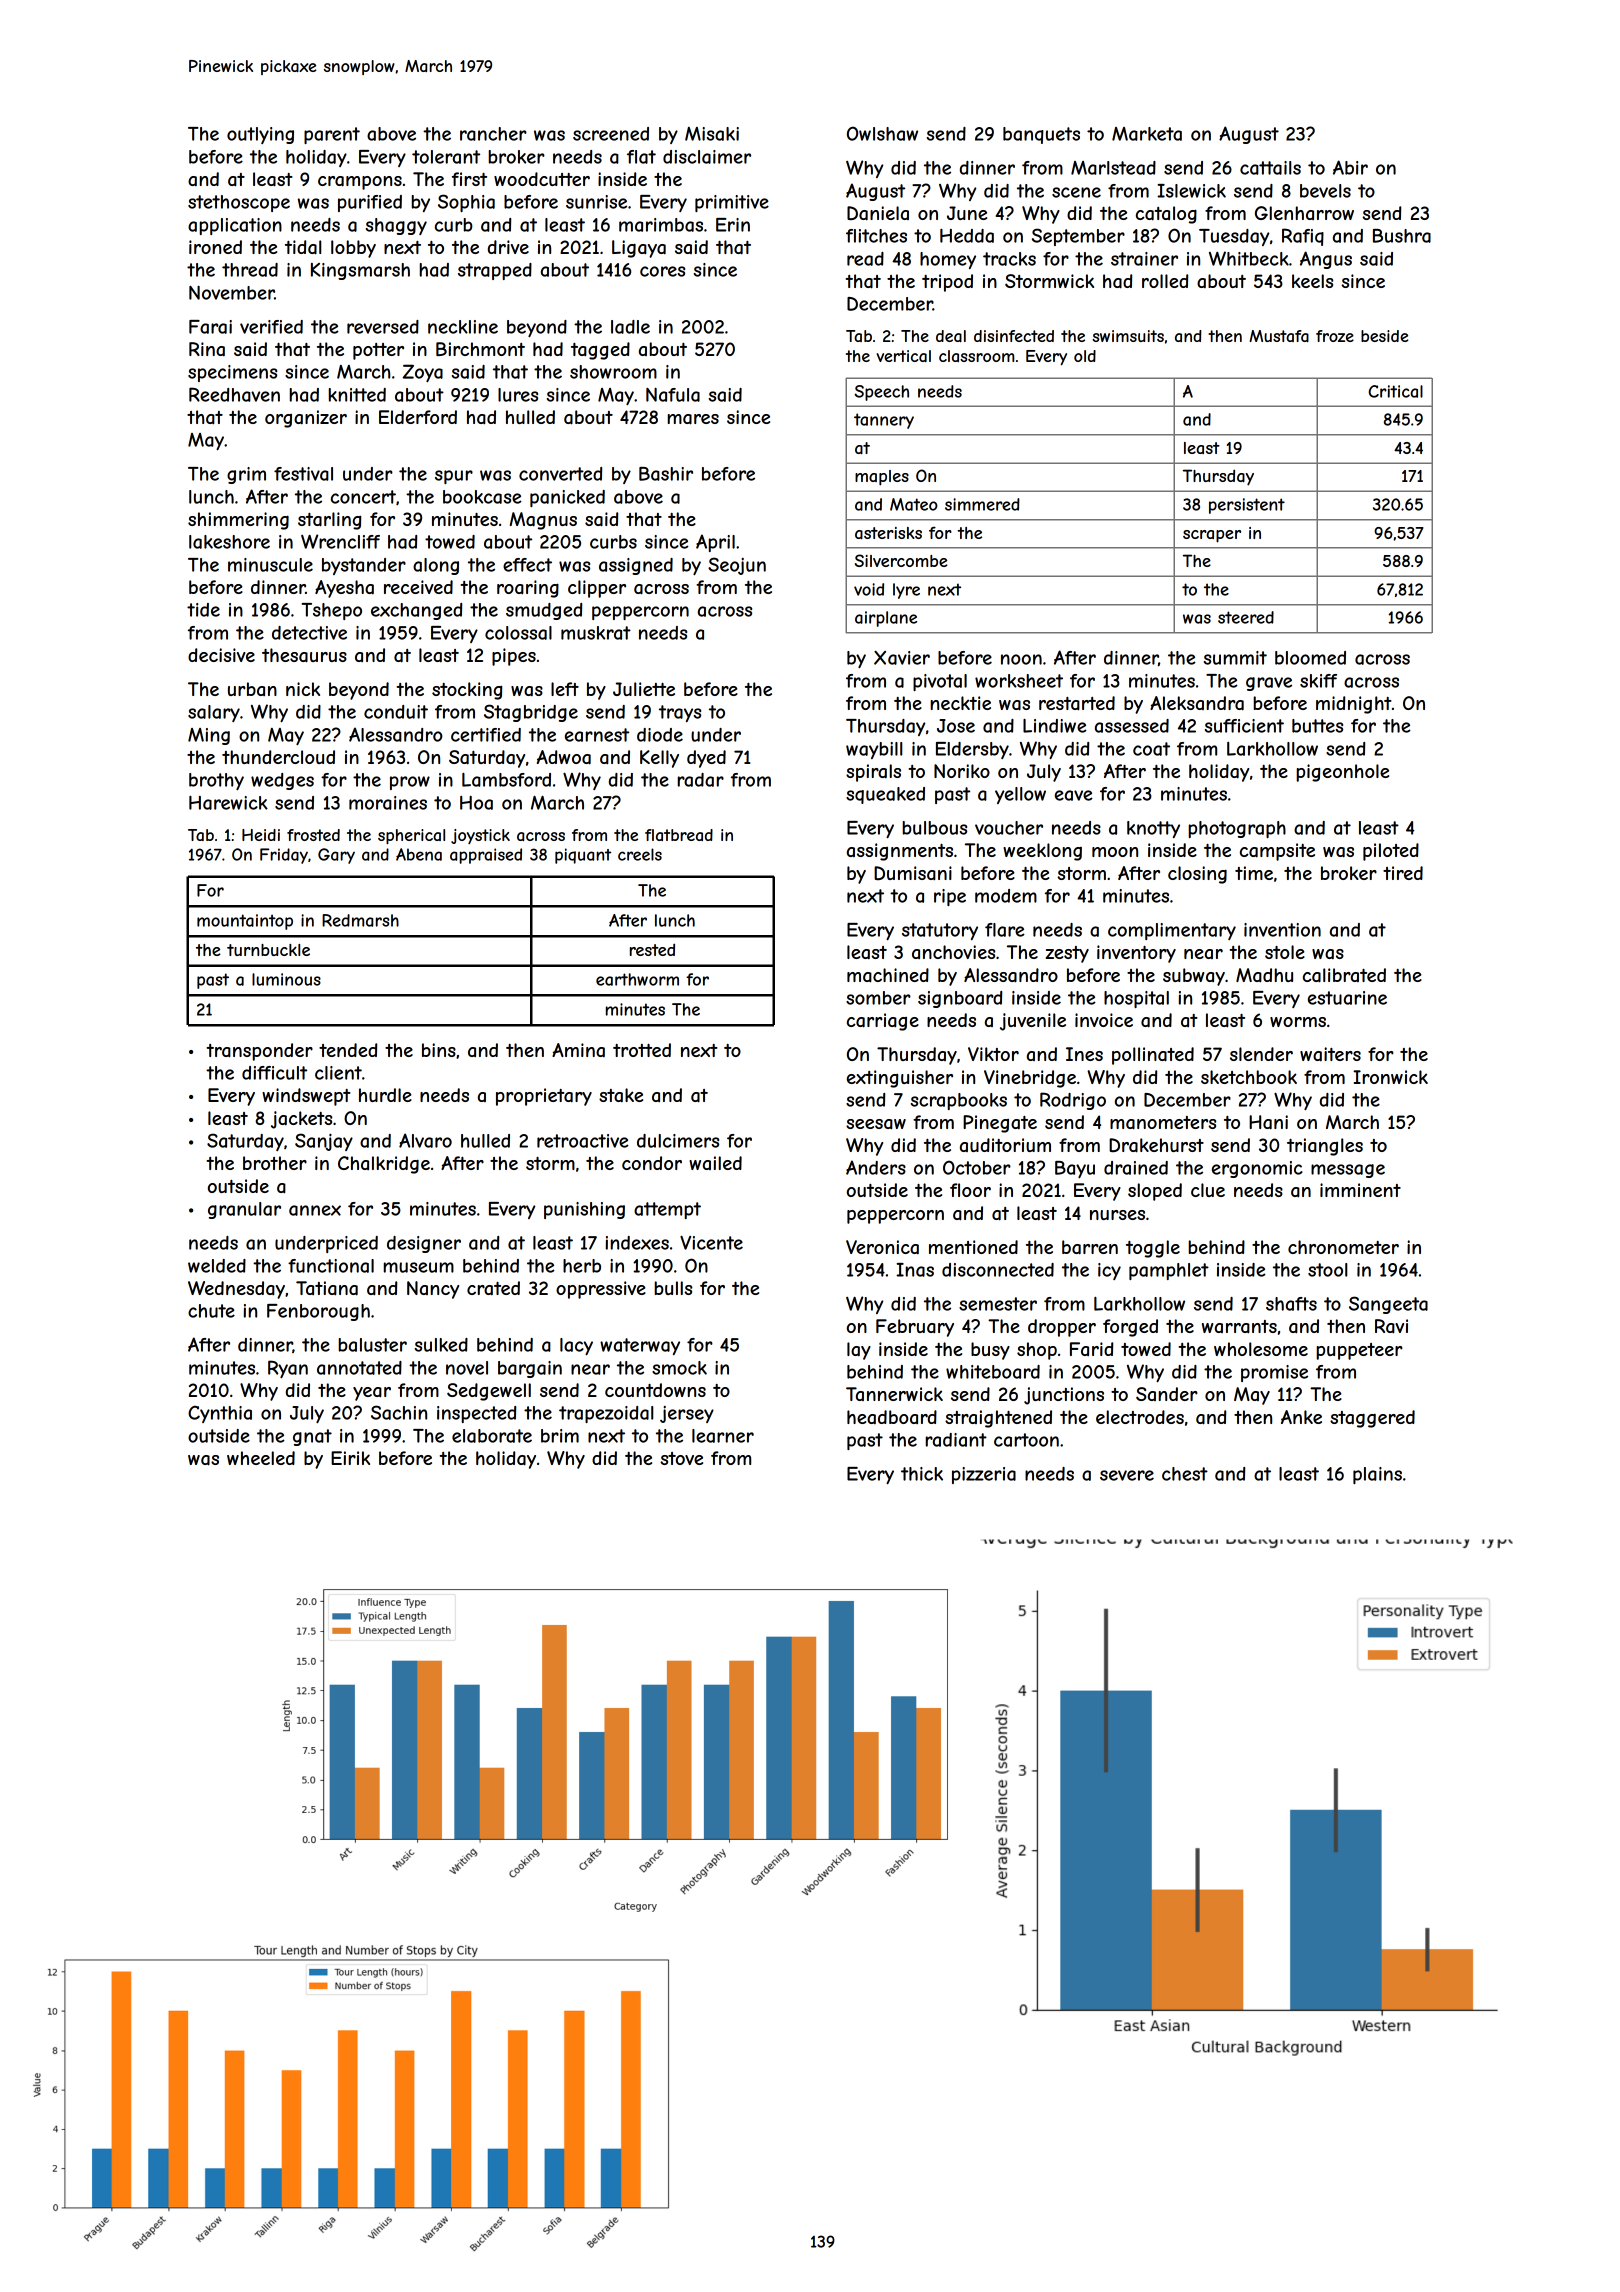 The width and height of the screenshot is (1620, 2292). What do you see at coordinates (1147, 134) in the screenshot?
I see `Marketa` at bounding box center [1147, 134].
